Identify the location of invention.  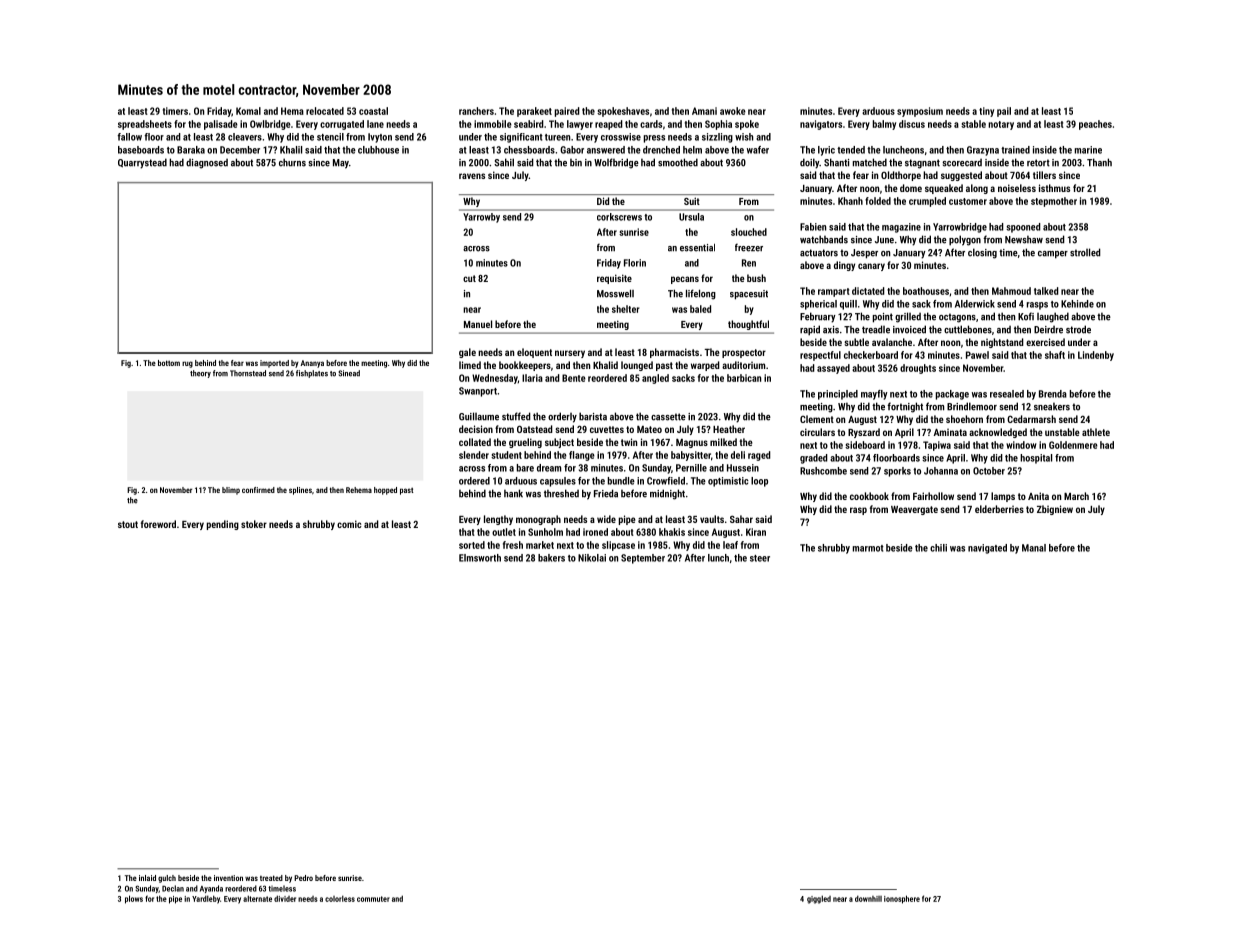
(228, 878).
